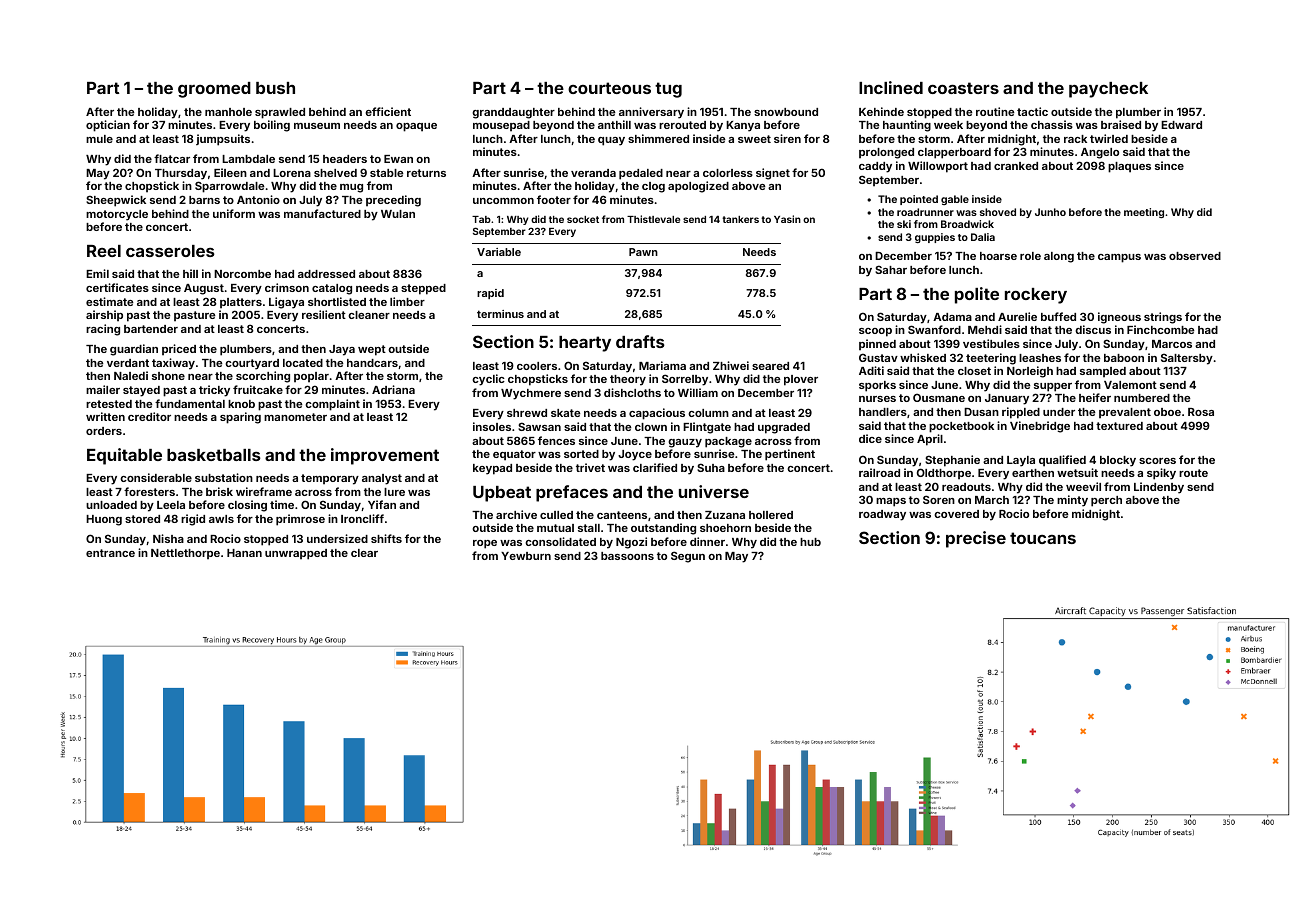  Describe the element at coordinates (1043, 538) in the page. I see `toucans` at that location.
